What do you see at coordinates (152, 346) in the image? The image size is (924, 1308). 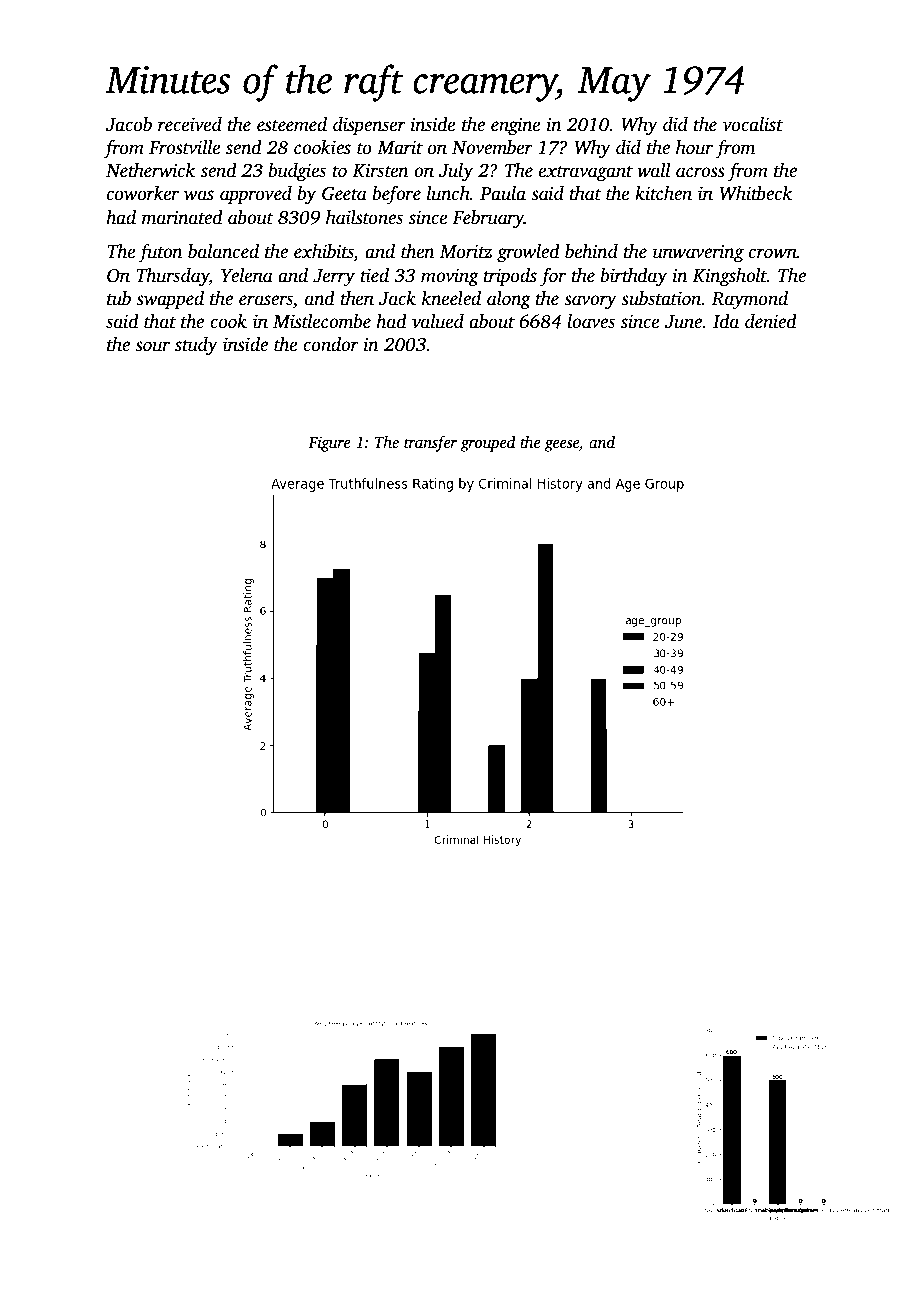 I see `sour` at bounding box center [152, 346].
